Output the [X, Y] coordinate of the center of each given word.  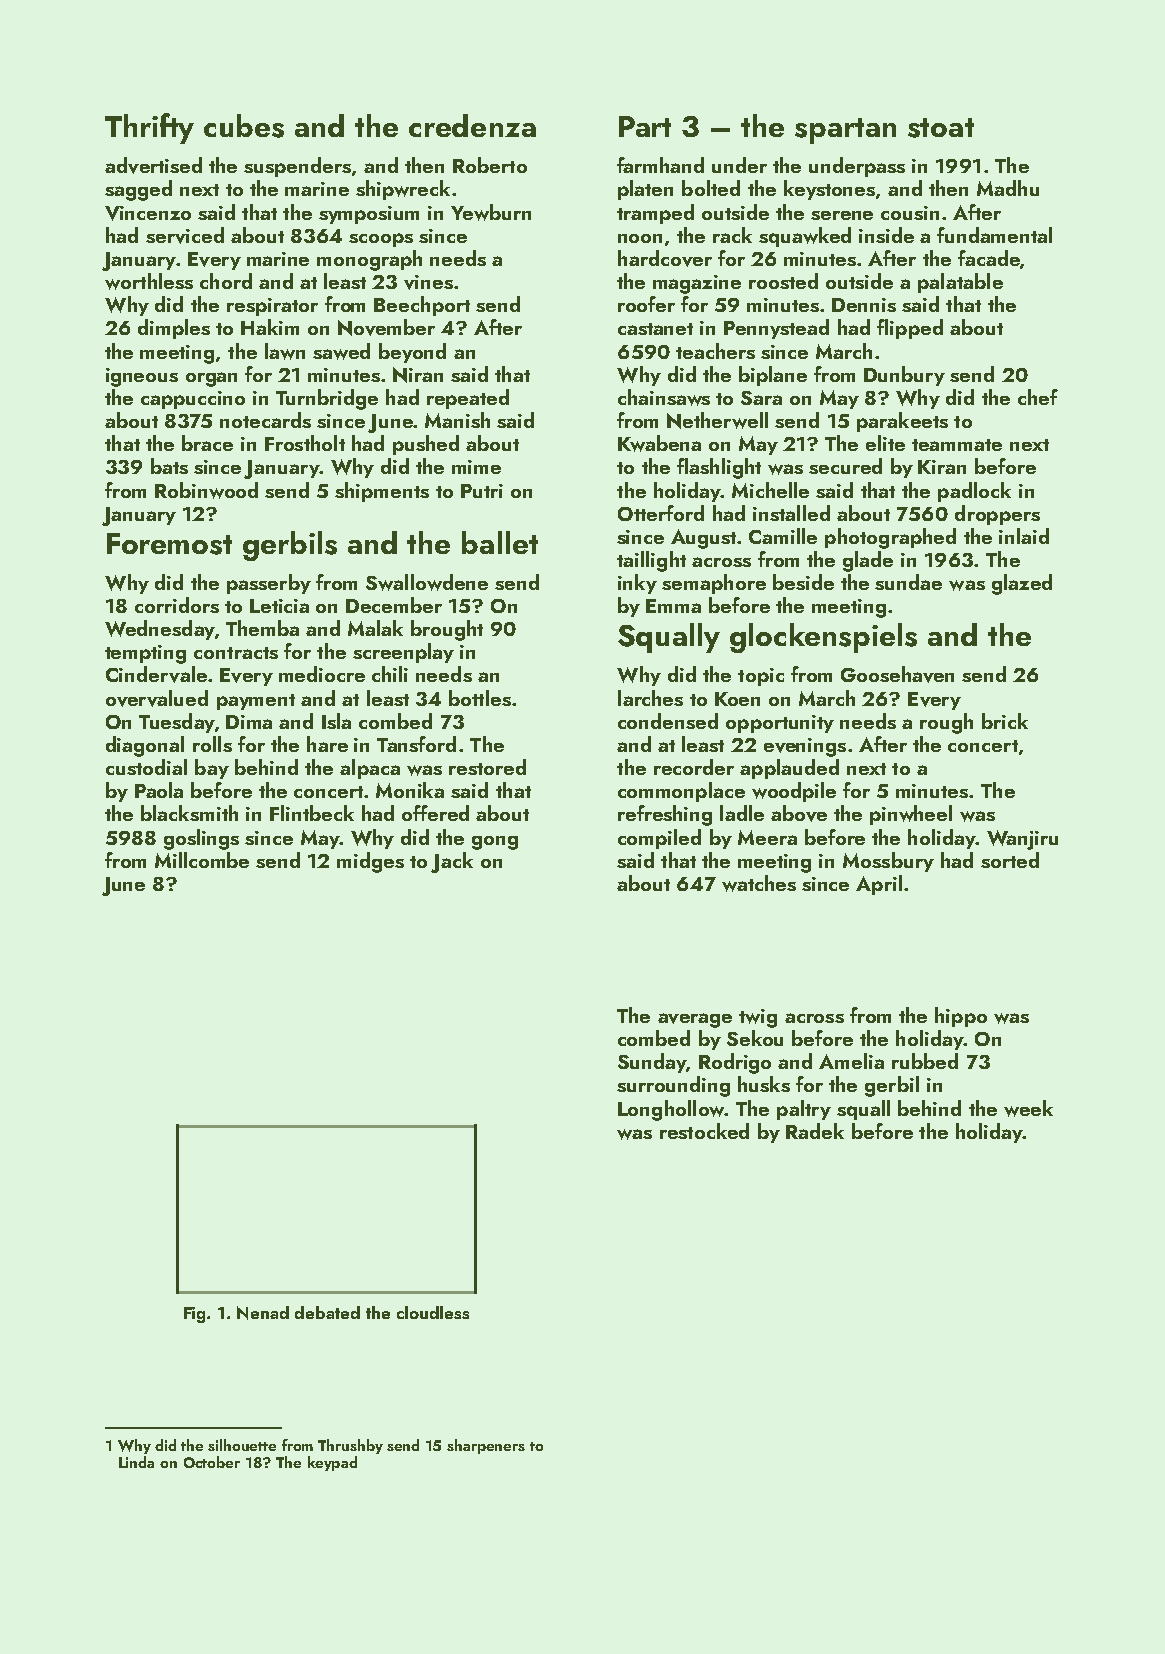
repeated [468, 399]
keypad [332, 1463]
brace [207, 443]
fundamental [994, 235]
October [212, 1462]
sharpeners [486, 1446]
